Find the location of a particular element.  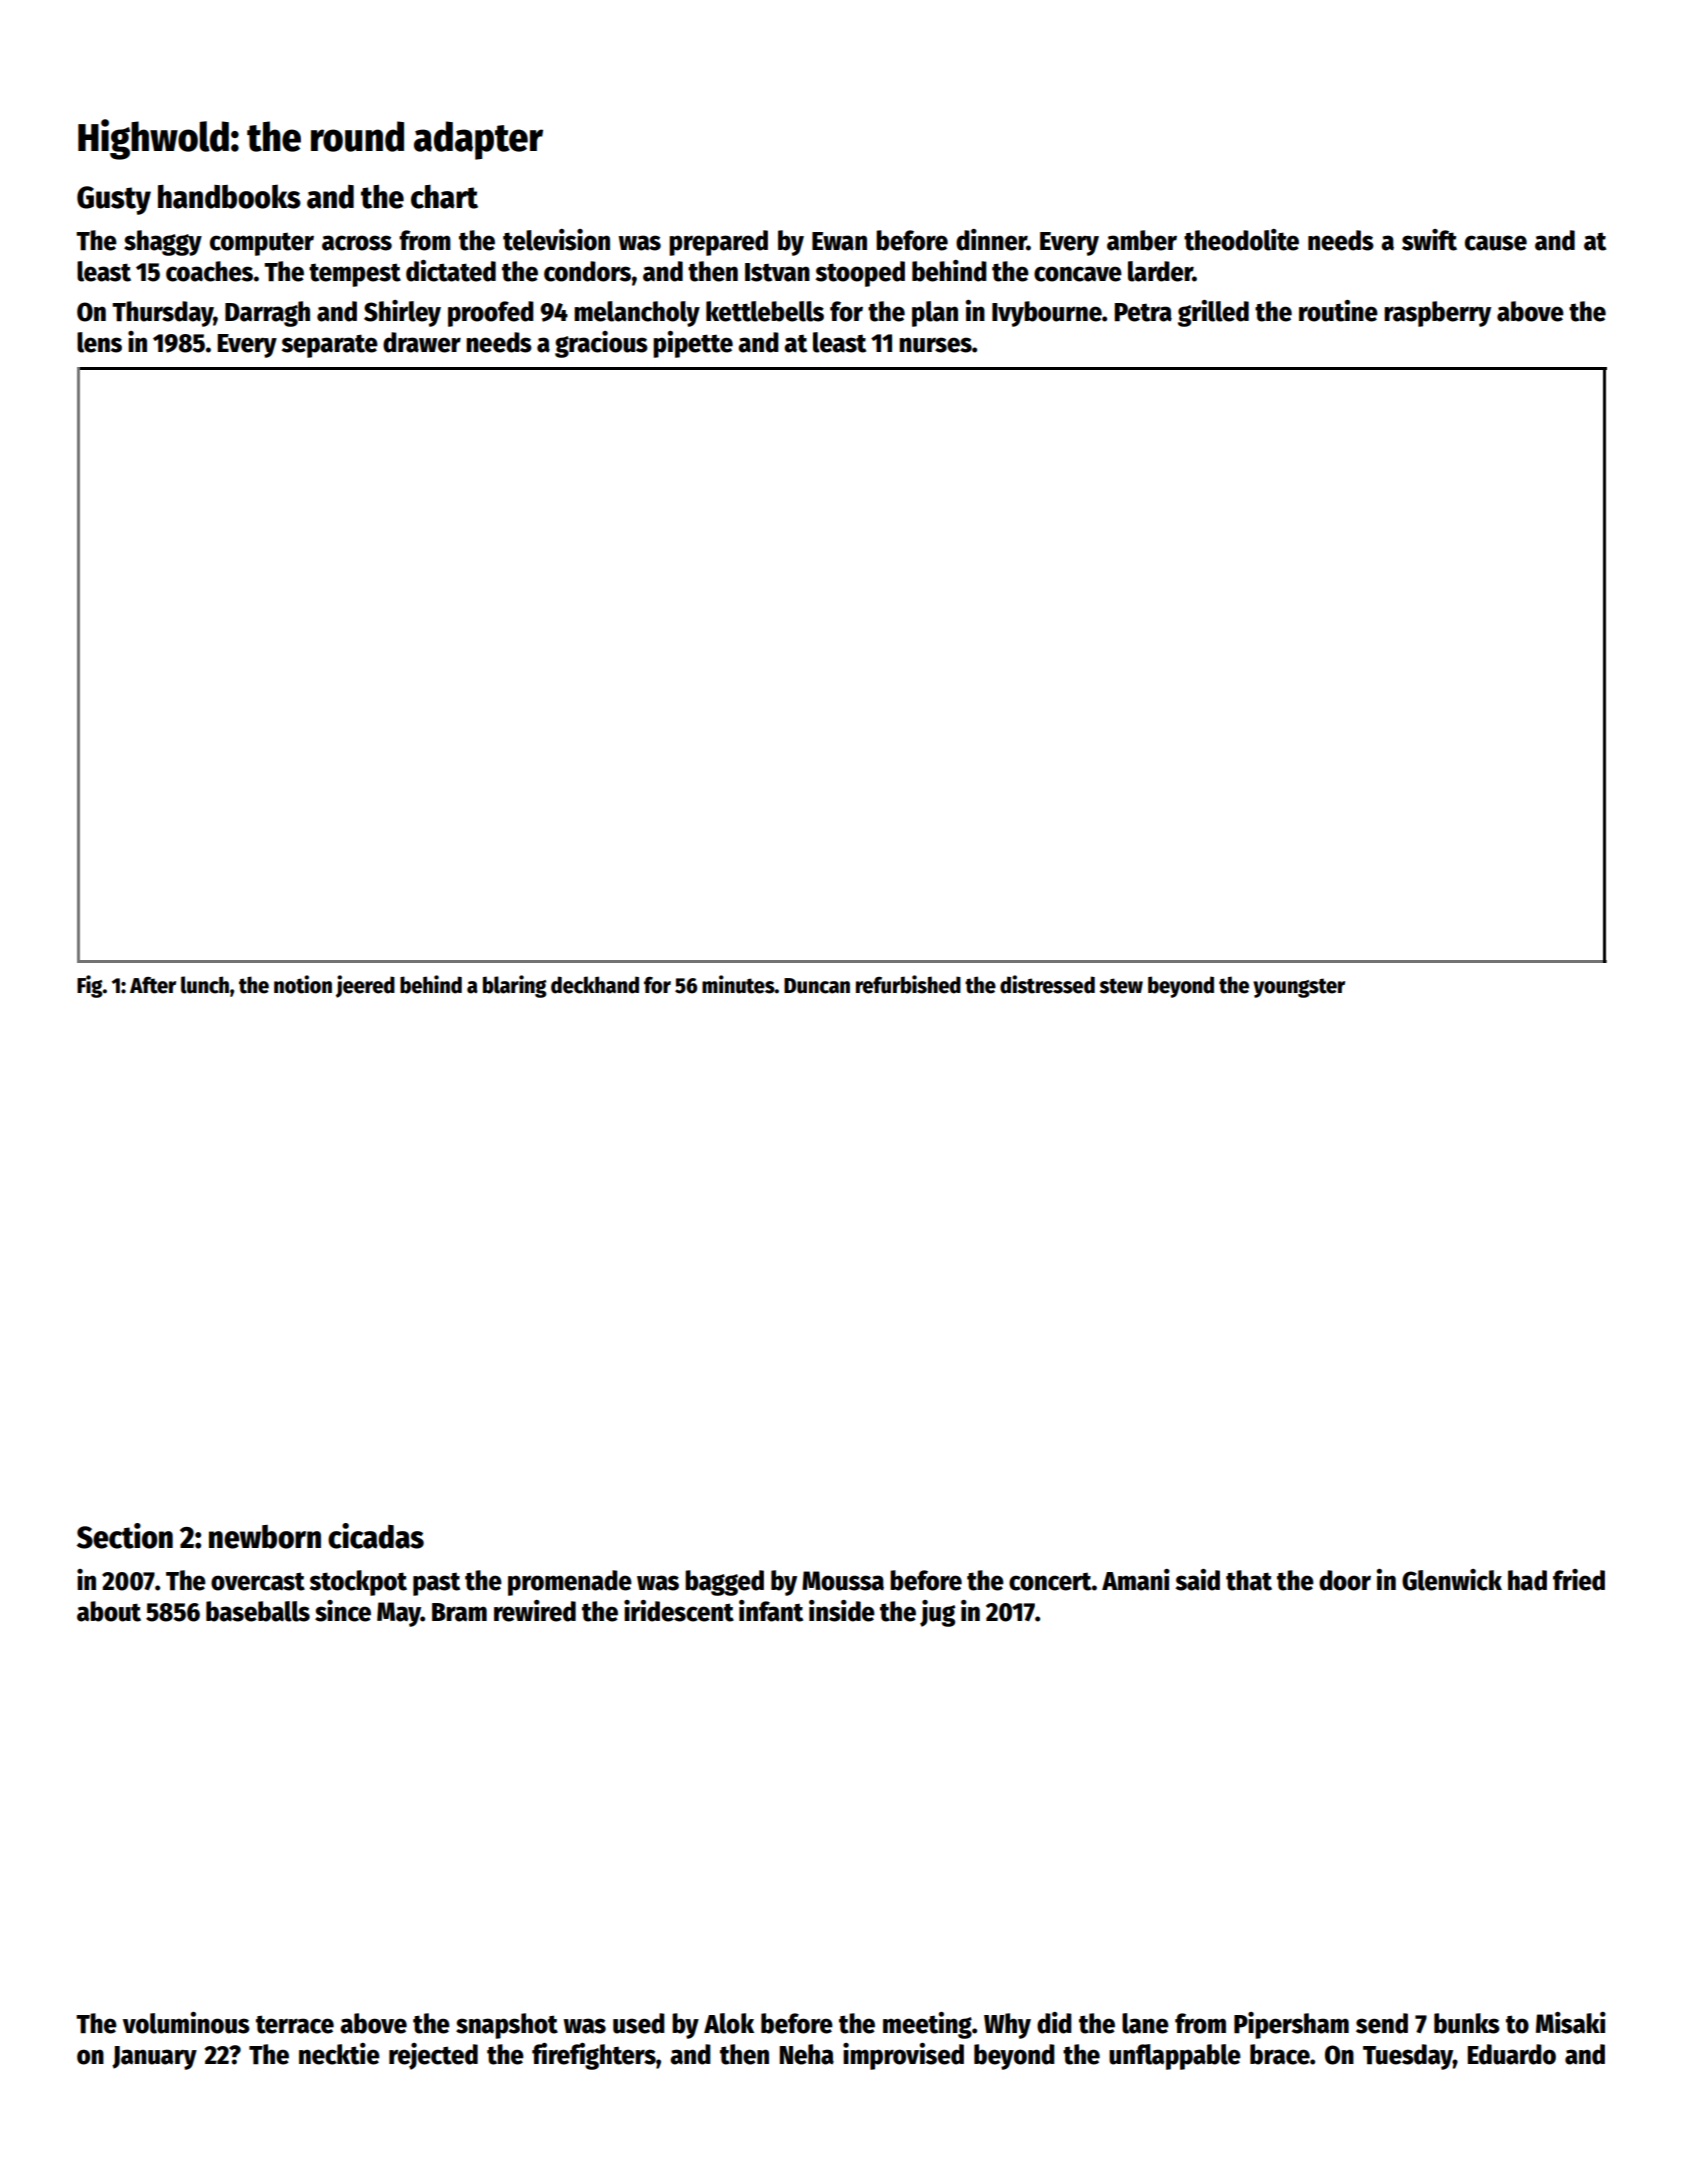

pipette is located at coordinates (693, 344).
